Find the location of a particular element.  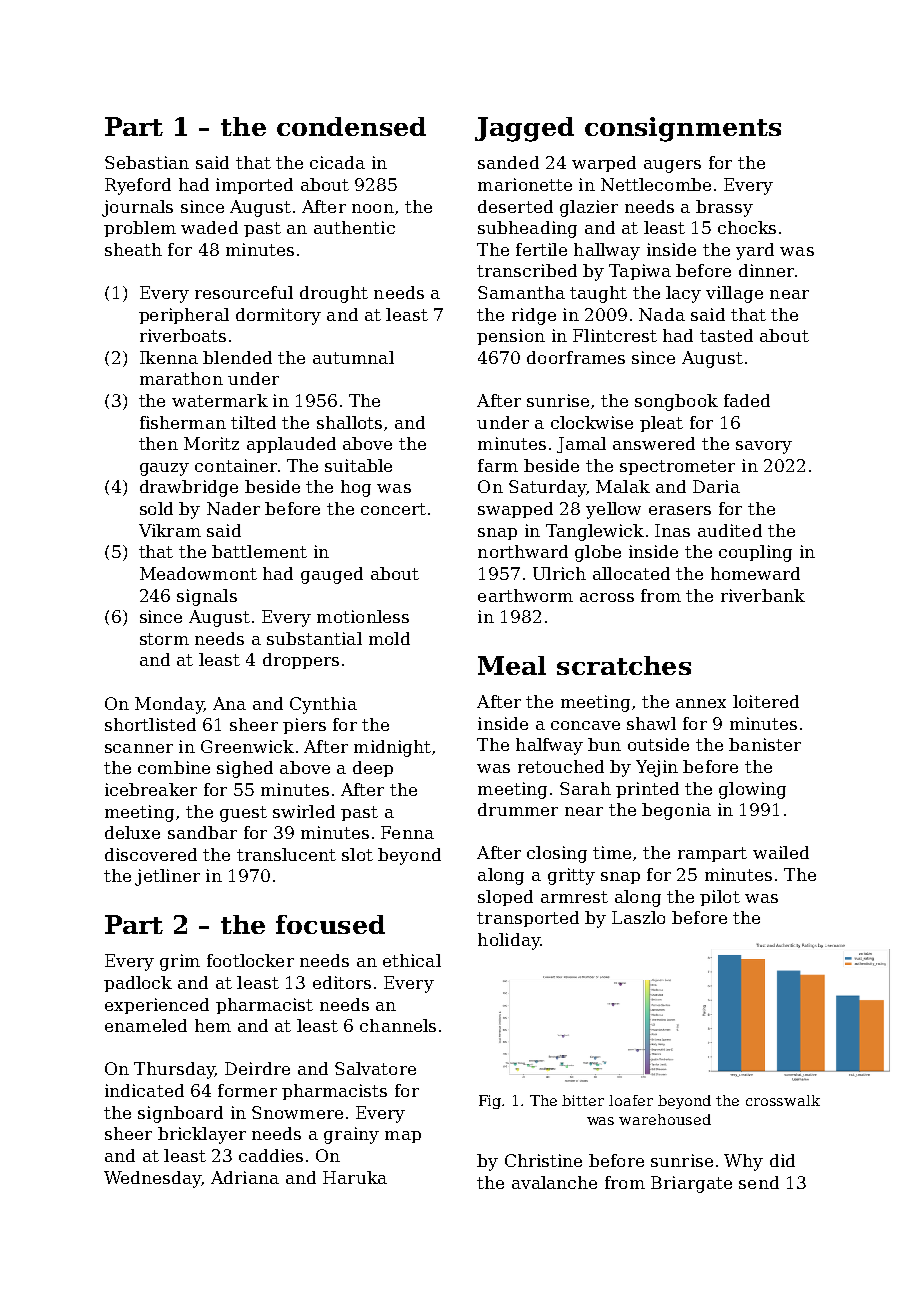

Adriana is located at coordinates (245, 1177).
